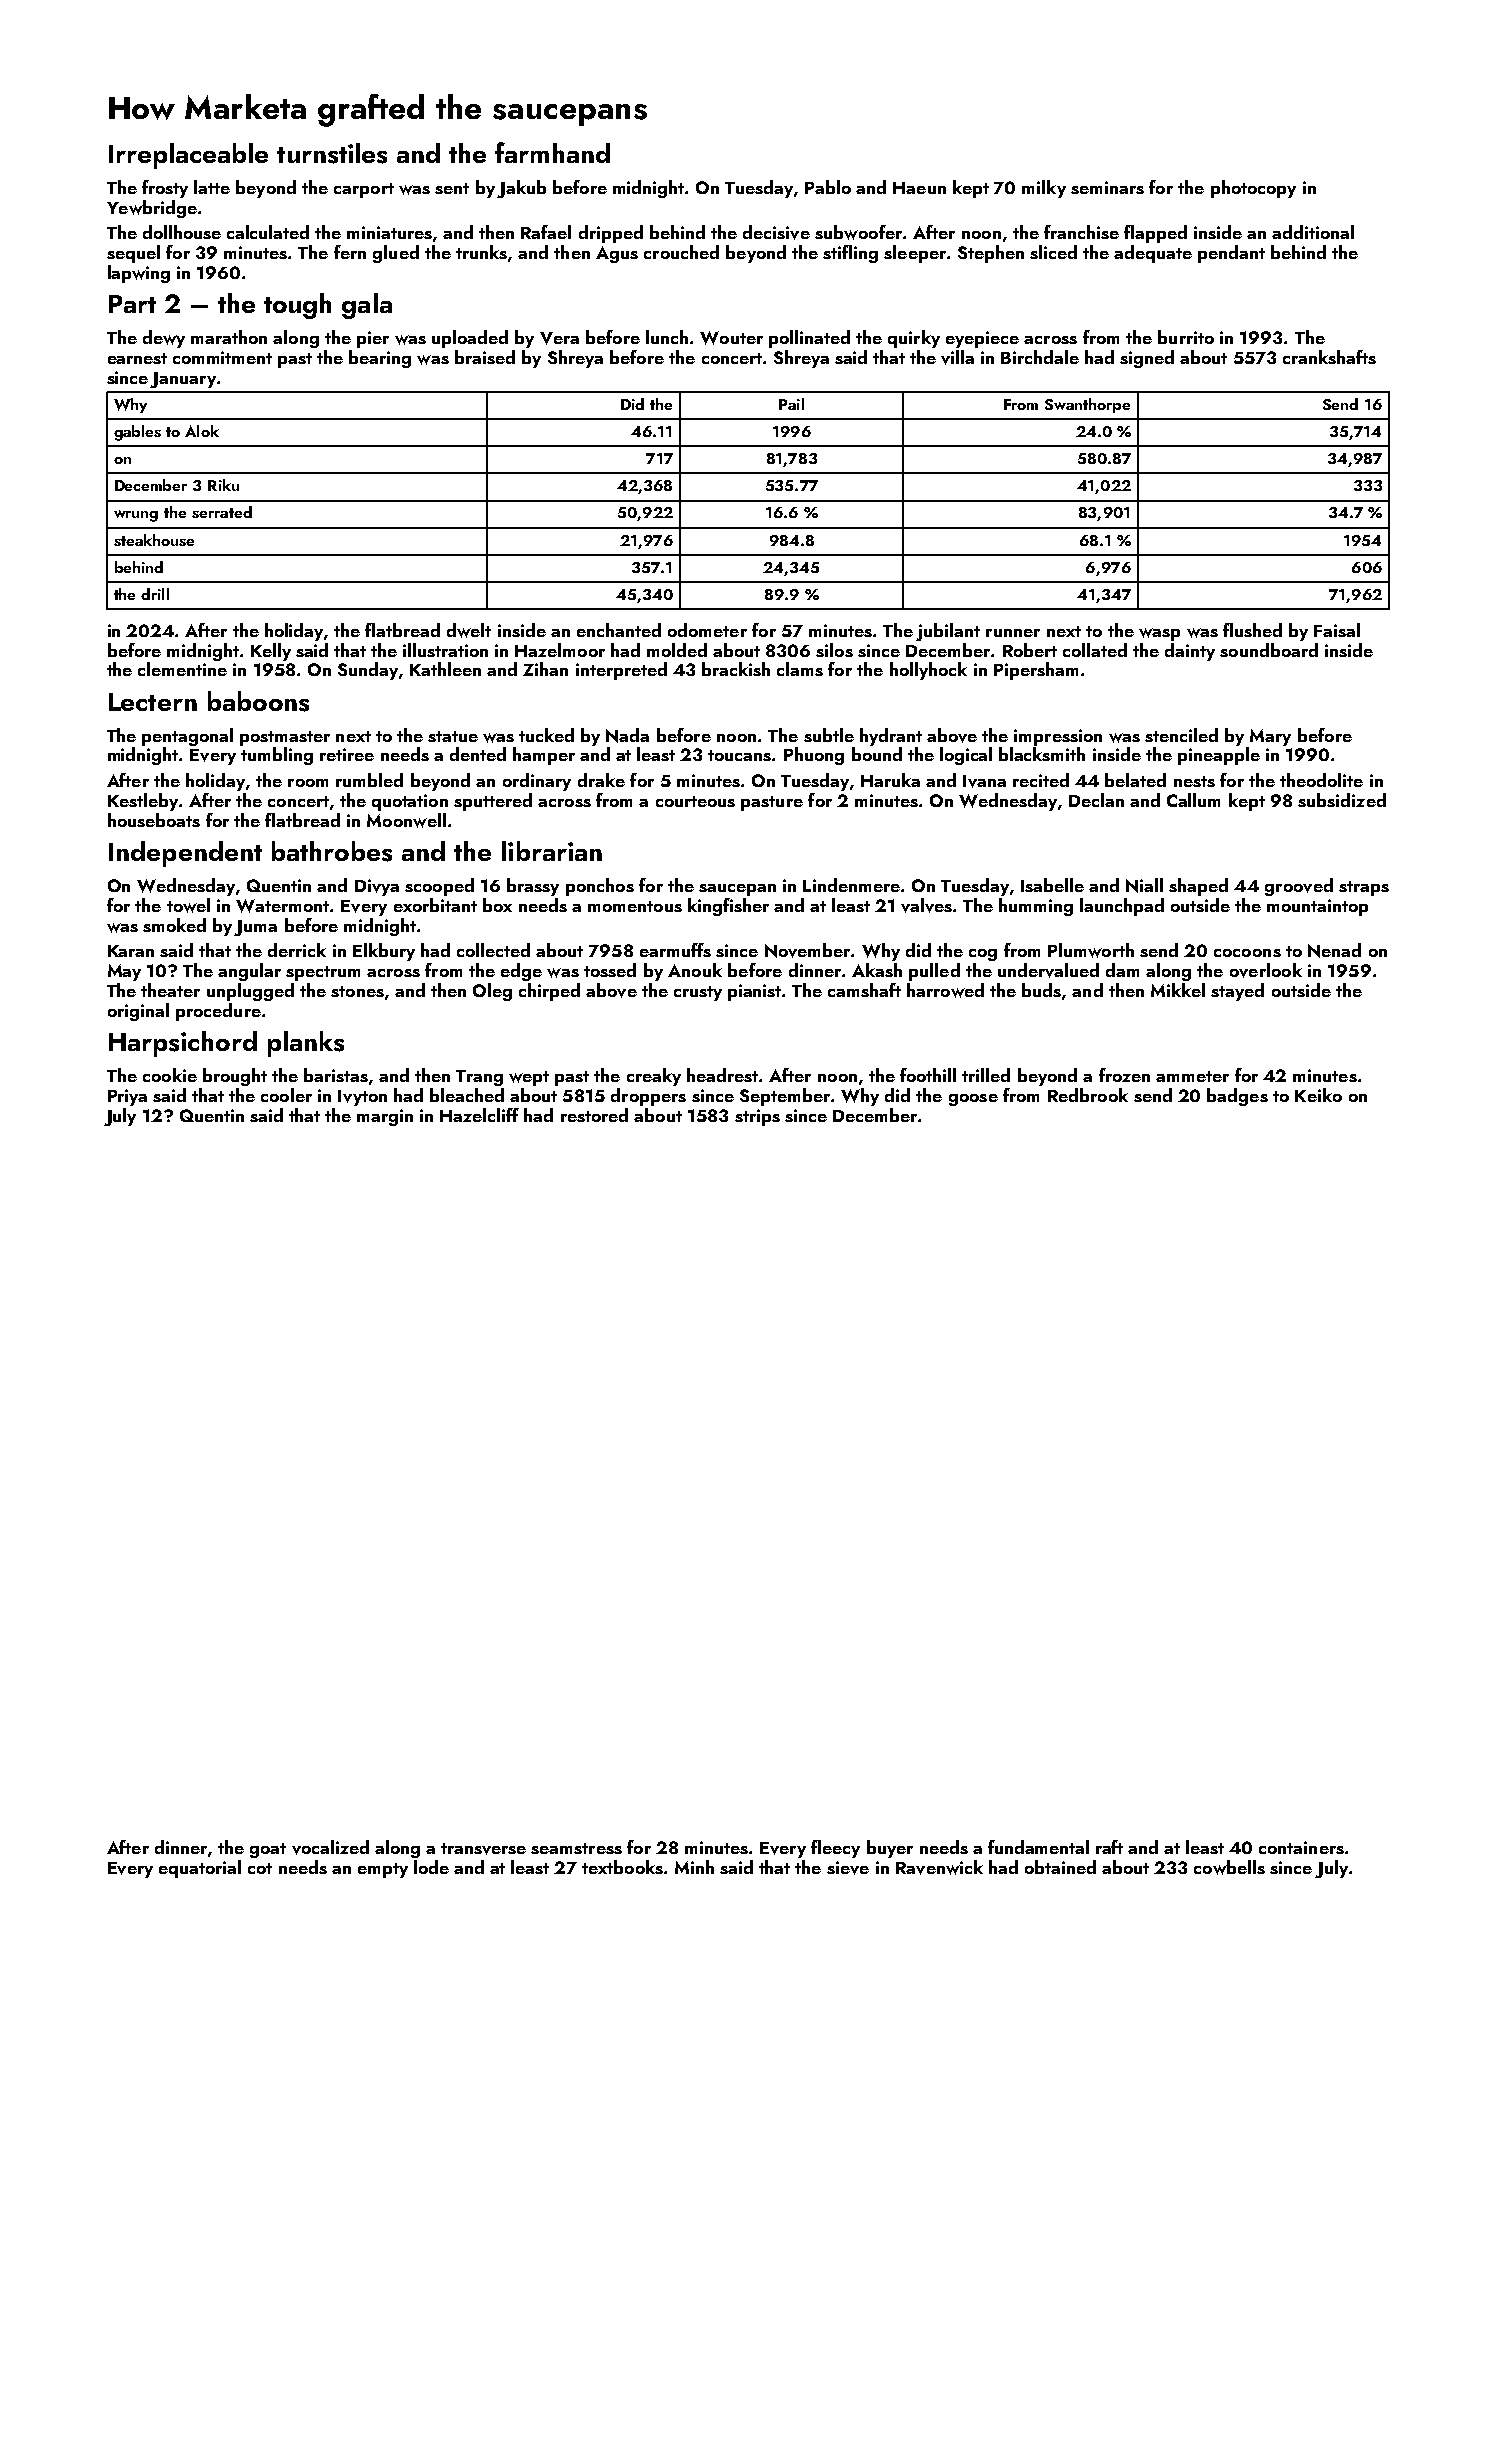 The image size is (1496, 2464). I want to click on farmhand, so click(552, 152).
